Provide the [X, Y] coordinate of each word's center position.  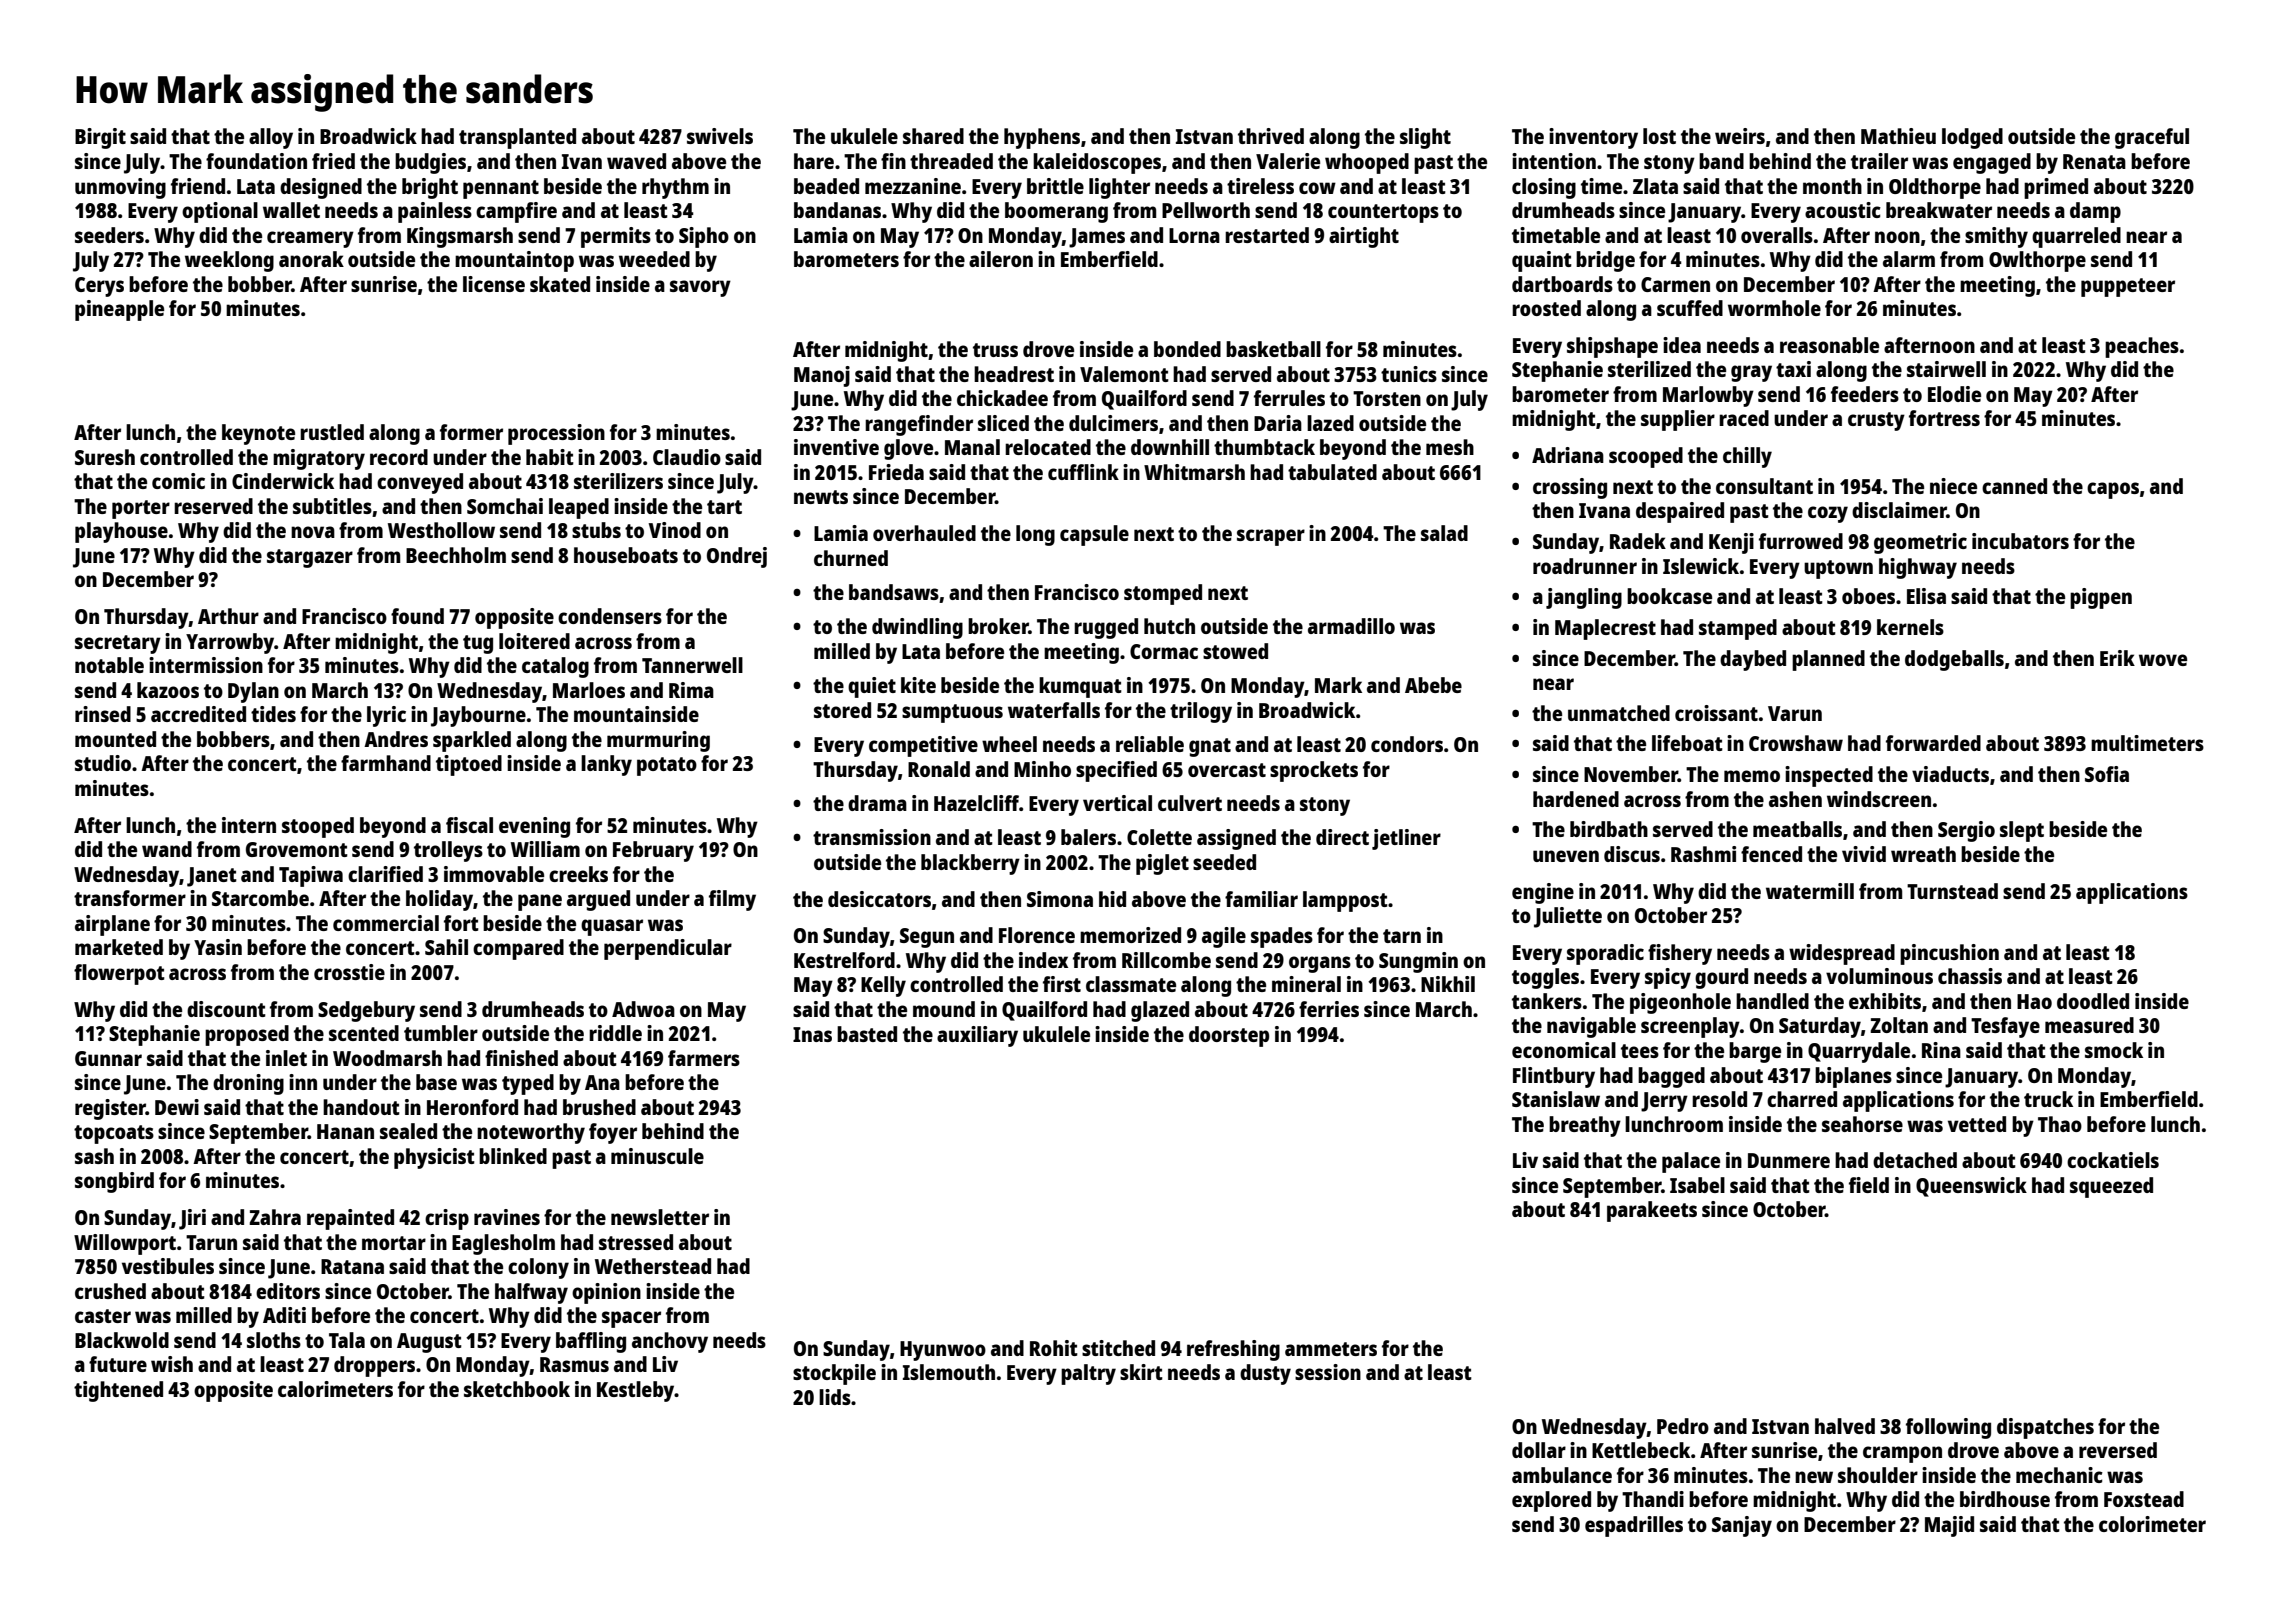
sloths [274, 1340]
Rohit [1054, 1348]
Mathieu [1898, 136]
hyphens [1042, 138]
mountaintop [514, 261]
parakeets [1652, 1211]
